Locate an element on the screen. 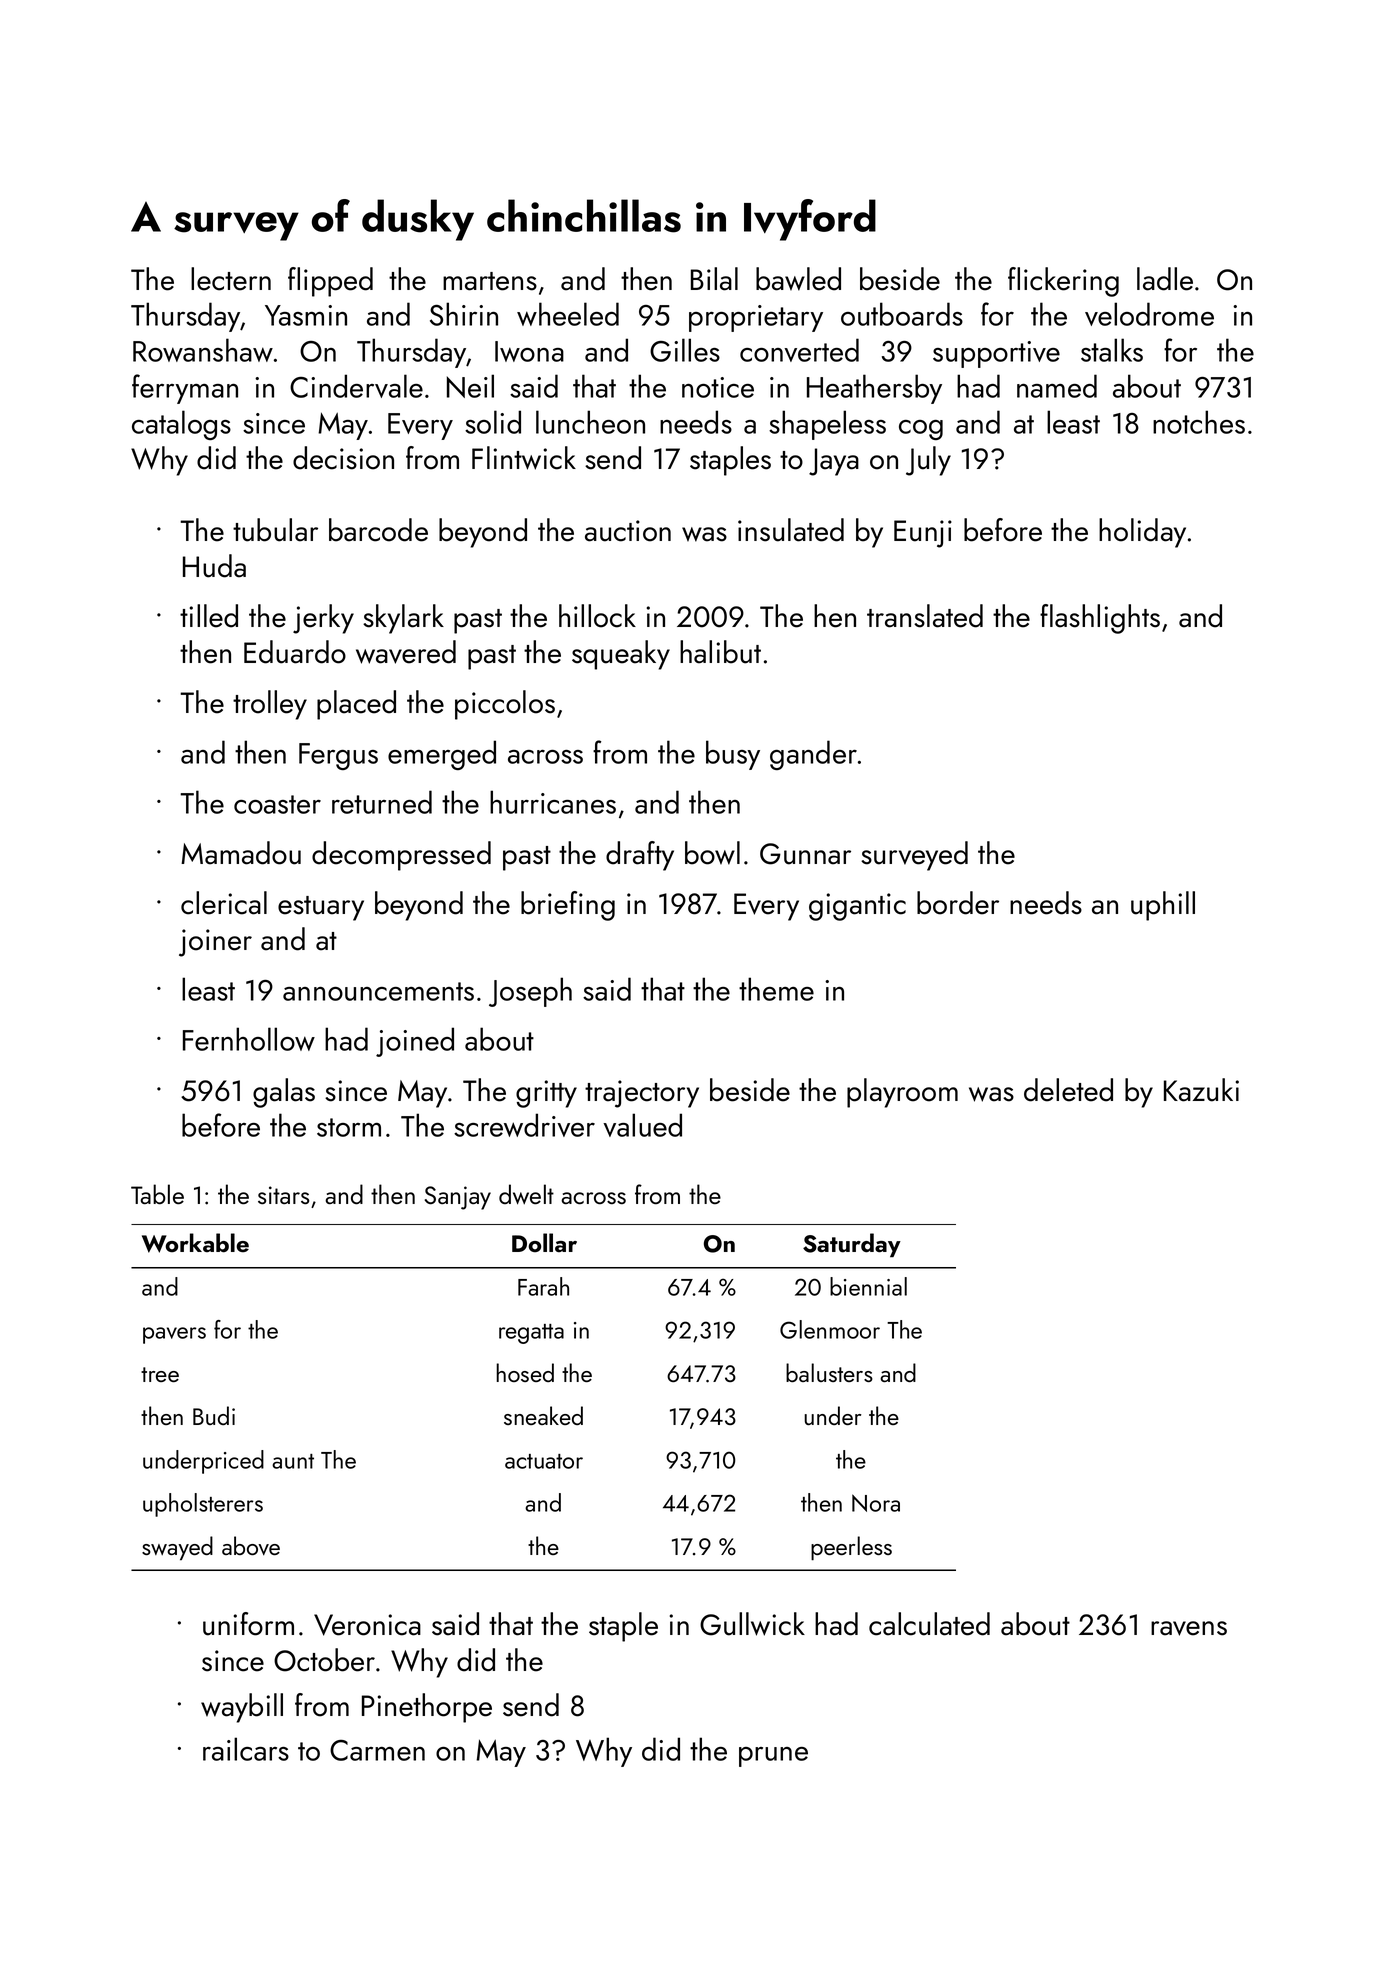  ladle is located at coordinates (1165, 279).
